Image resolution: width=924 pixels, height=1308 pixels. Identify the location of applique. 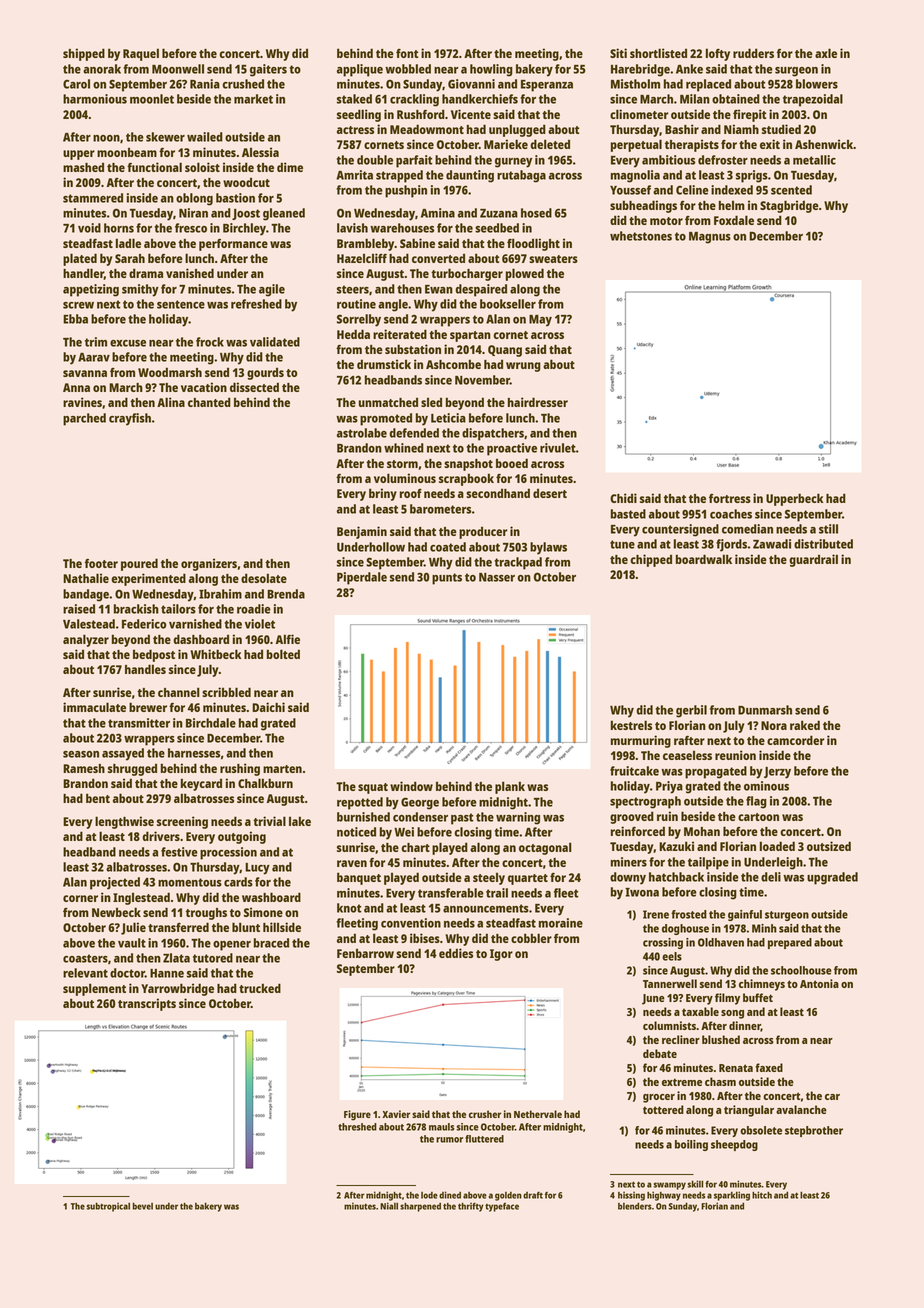
(360, 70).
